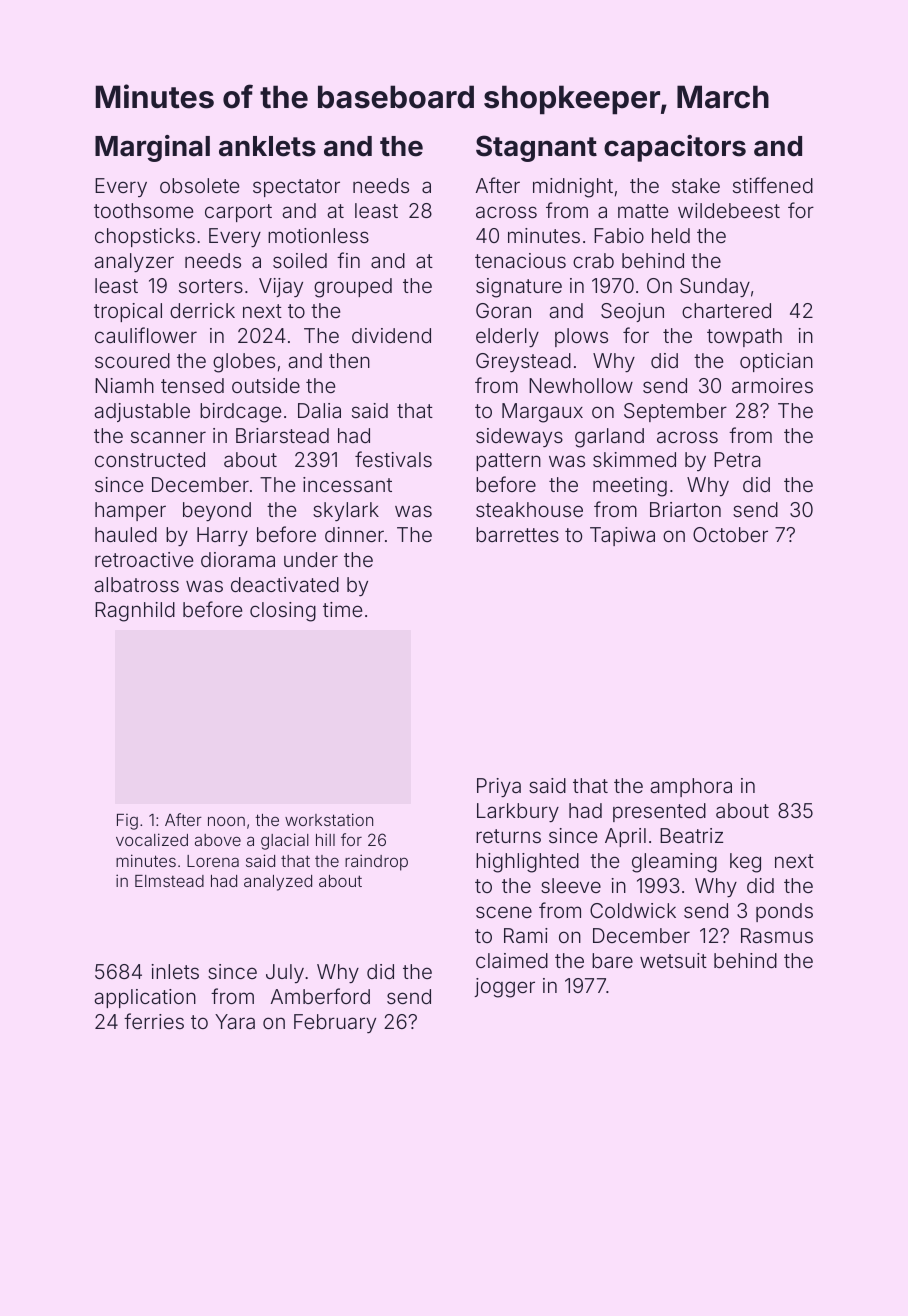 The image size is (908, 1316). I want to click on Vijay, so click(281, 287).
